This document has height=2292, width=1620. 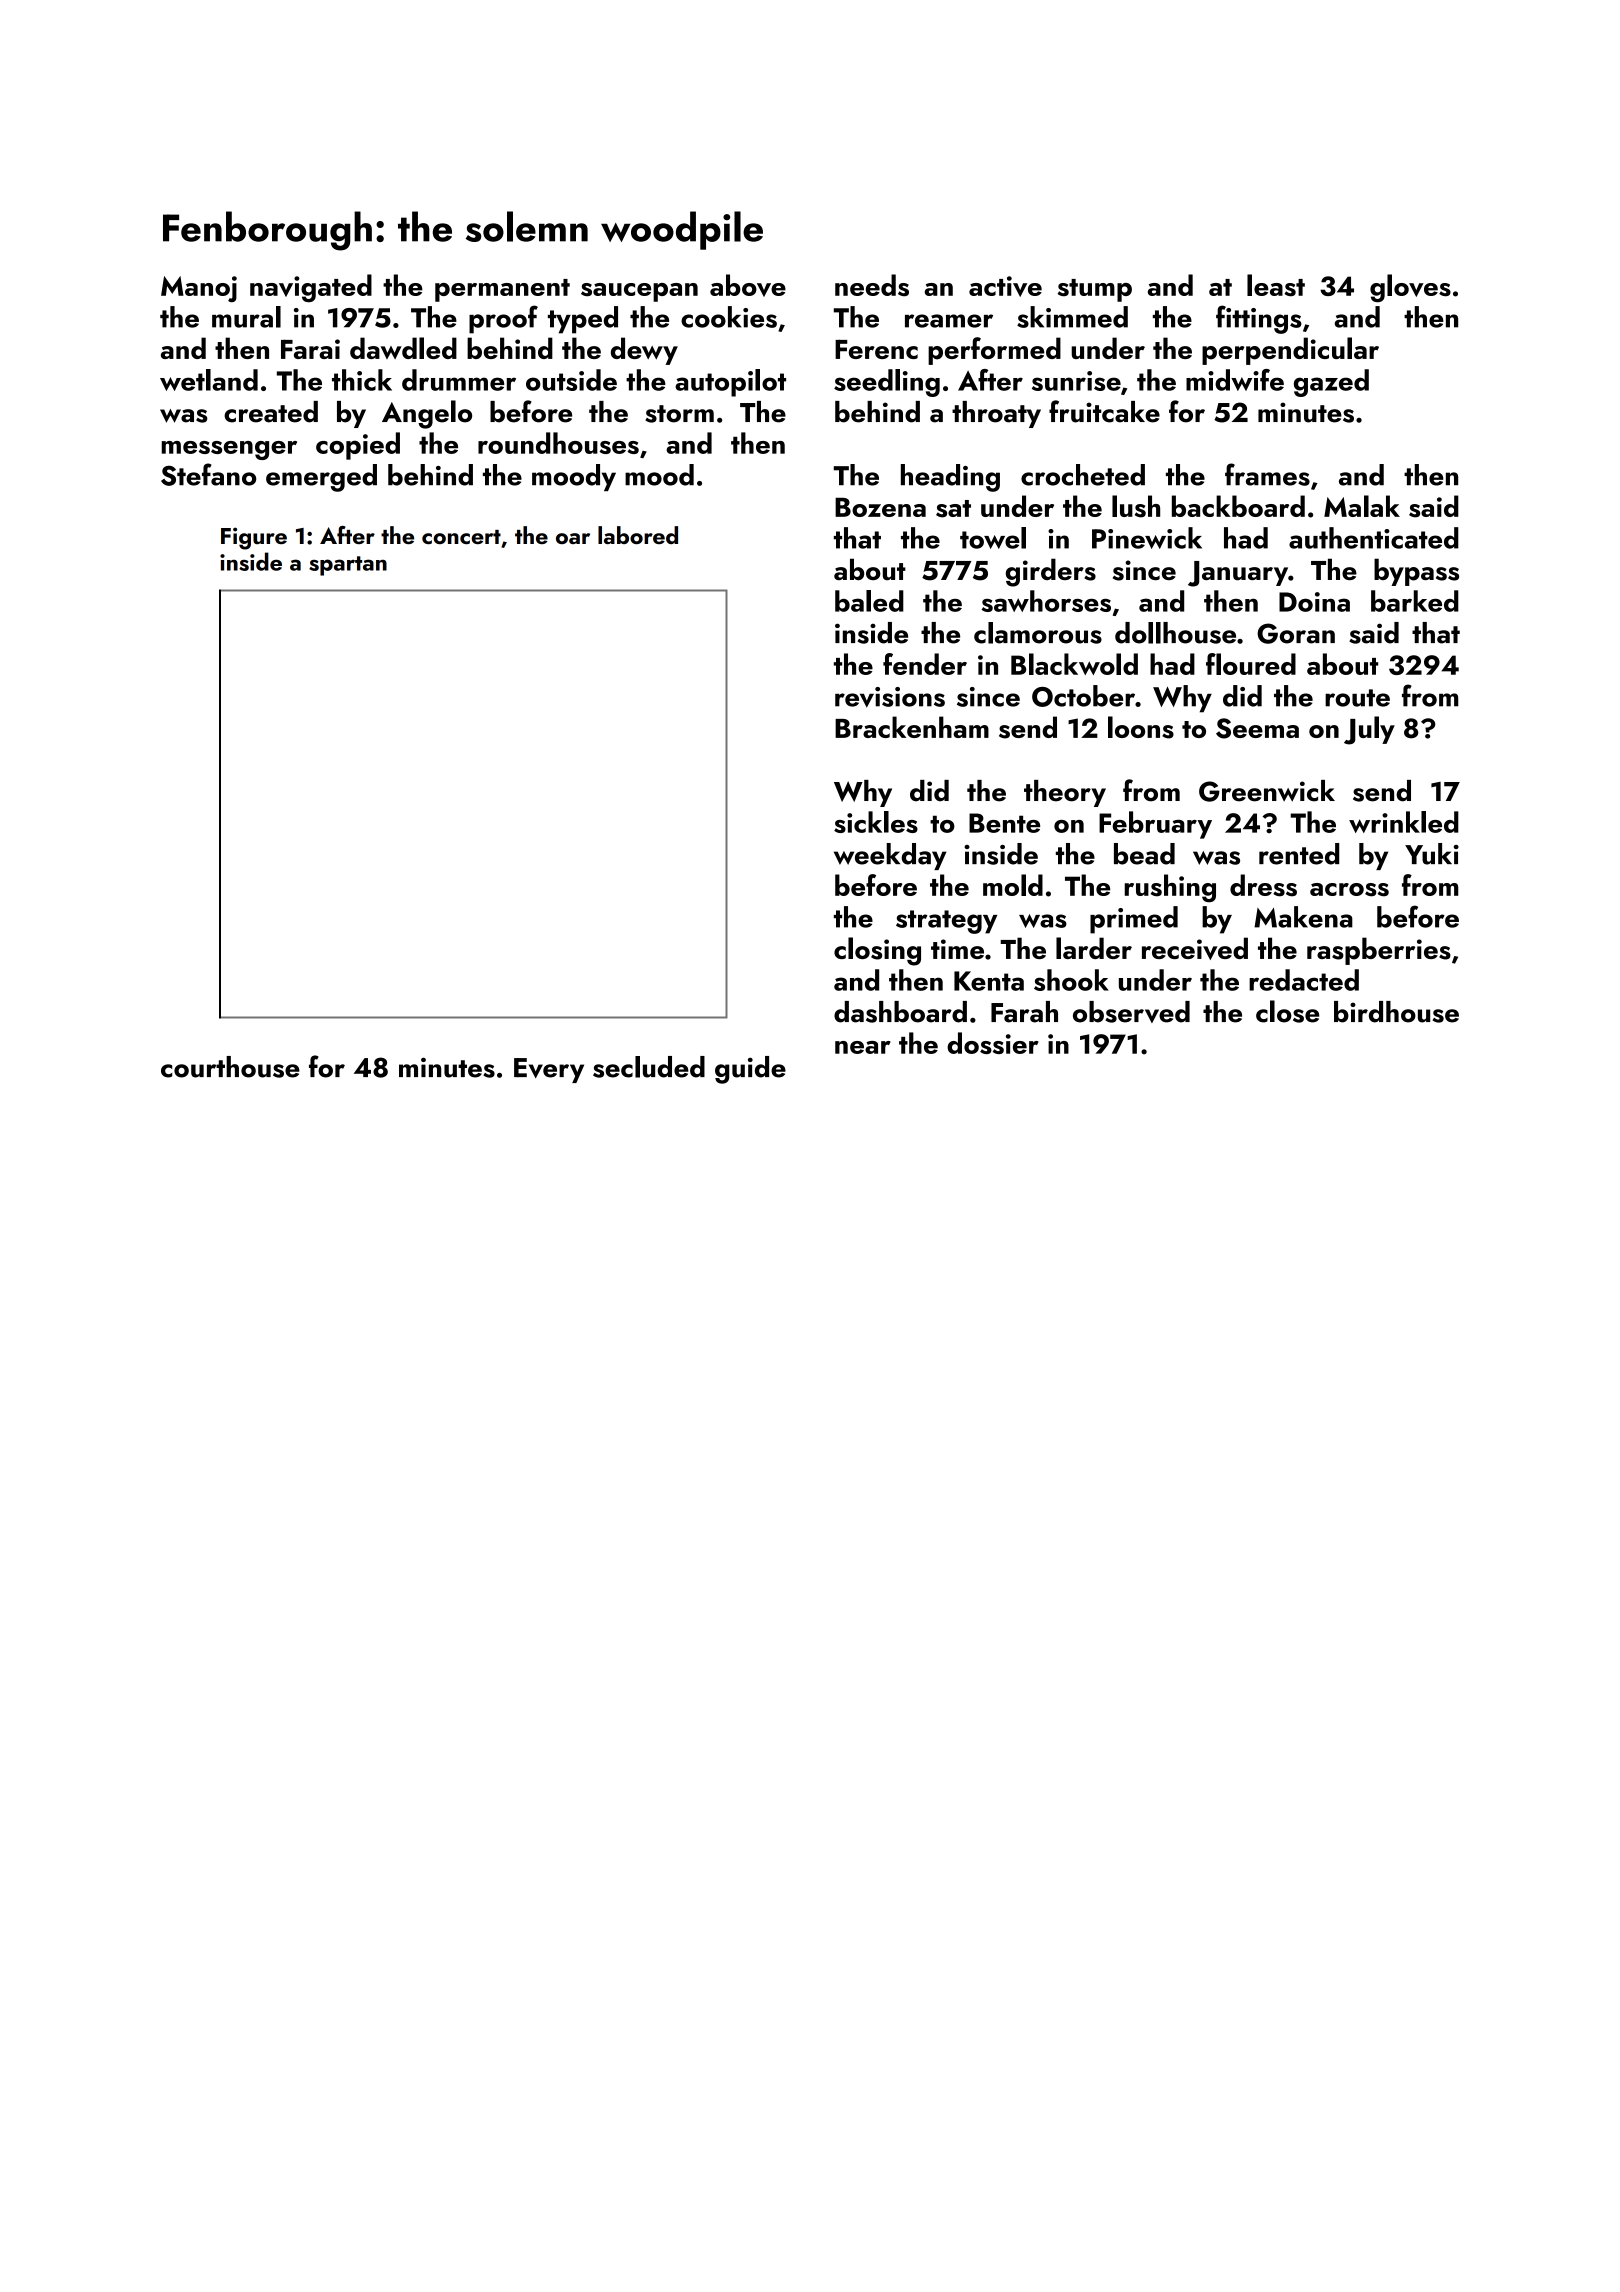 What do you see at coordinates (348, 566) in the document?
I see `spartan` at bounding box center [348, 566].
